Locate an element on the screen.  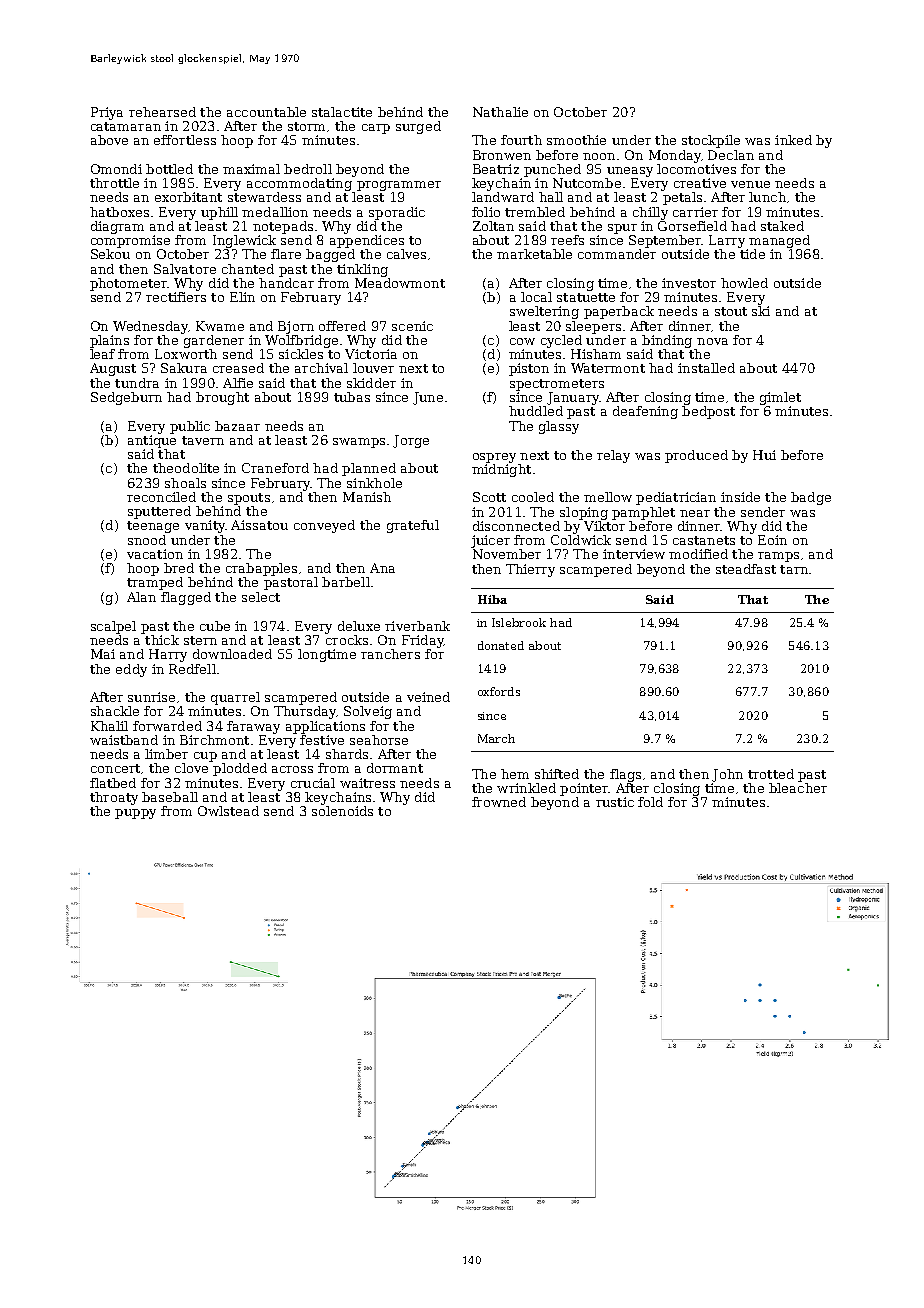
accountable is located at coordinates (266, 112).
